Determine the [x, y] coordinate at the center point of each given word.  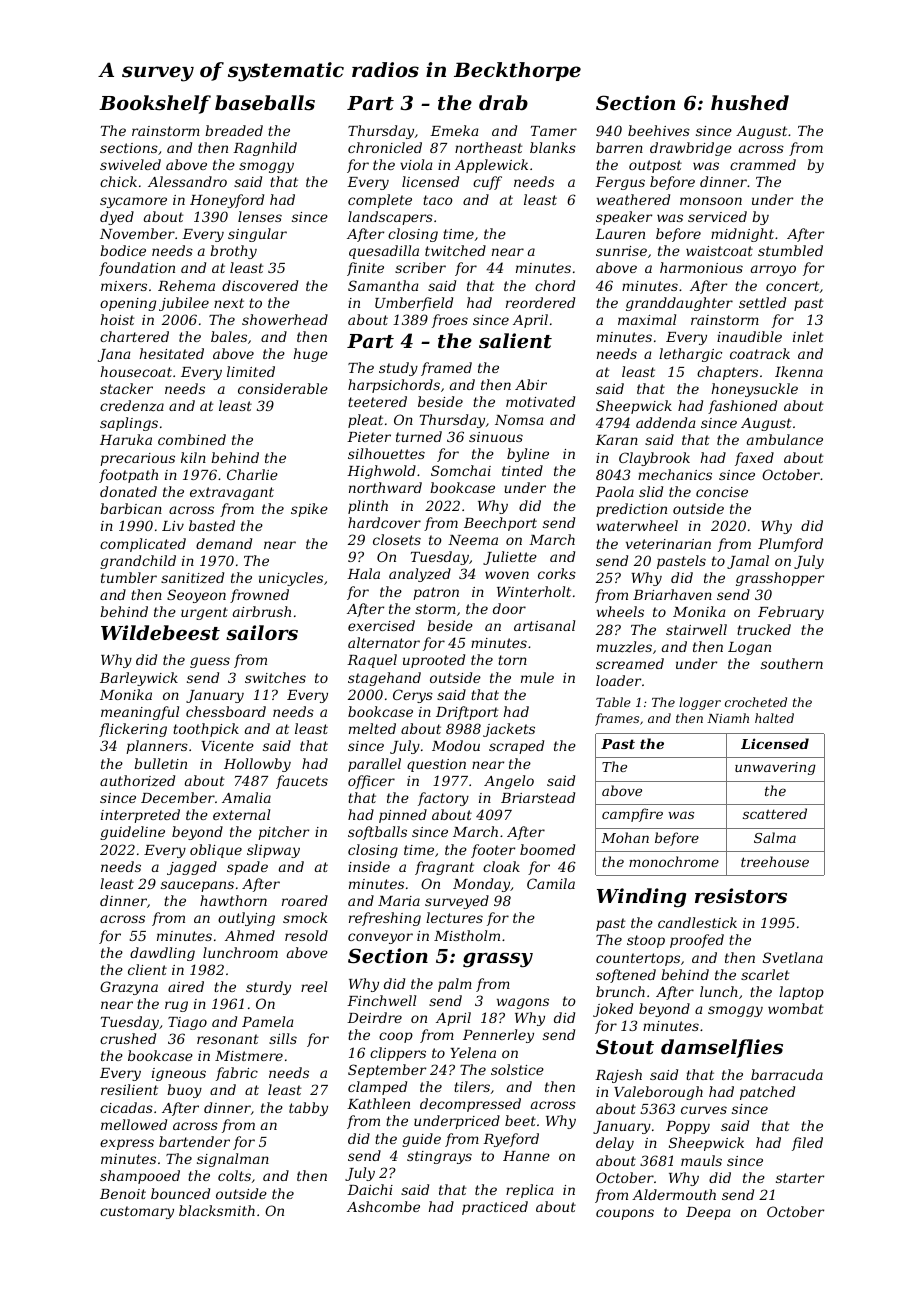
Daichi [370, 1189]
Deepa [708, 1213]
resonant [228, 1039]
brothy [233, 252]
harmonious [701, 267]
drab [503, 102]
